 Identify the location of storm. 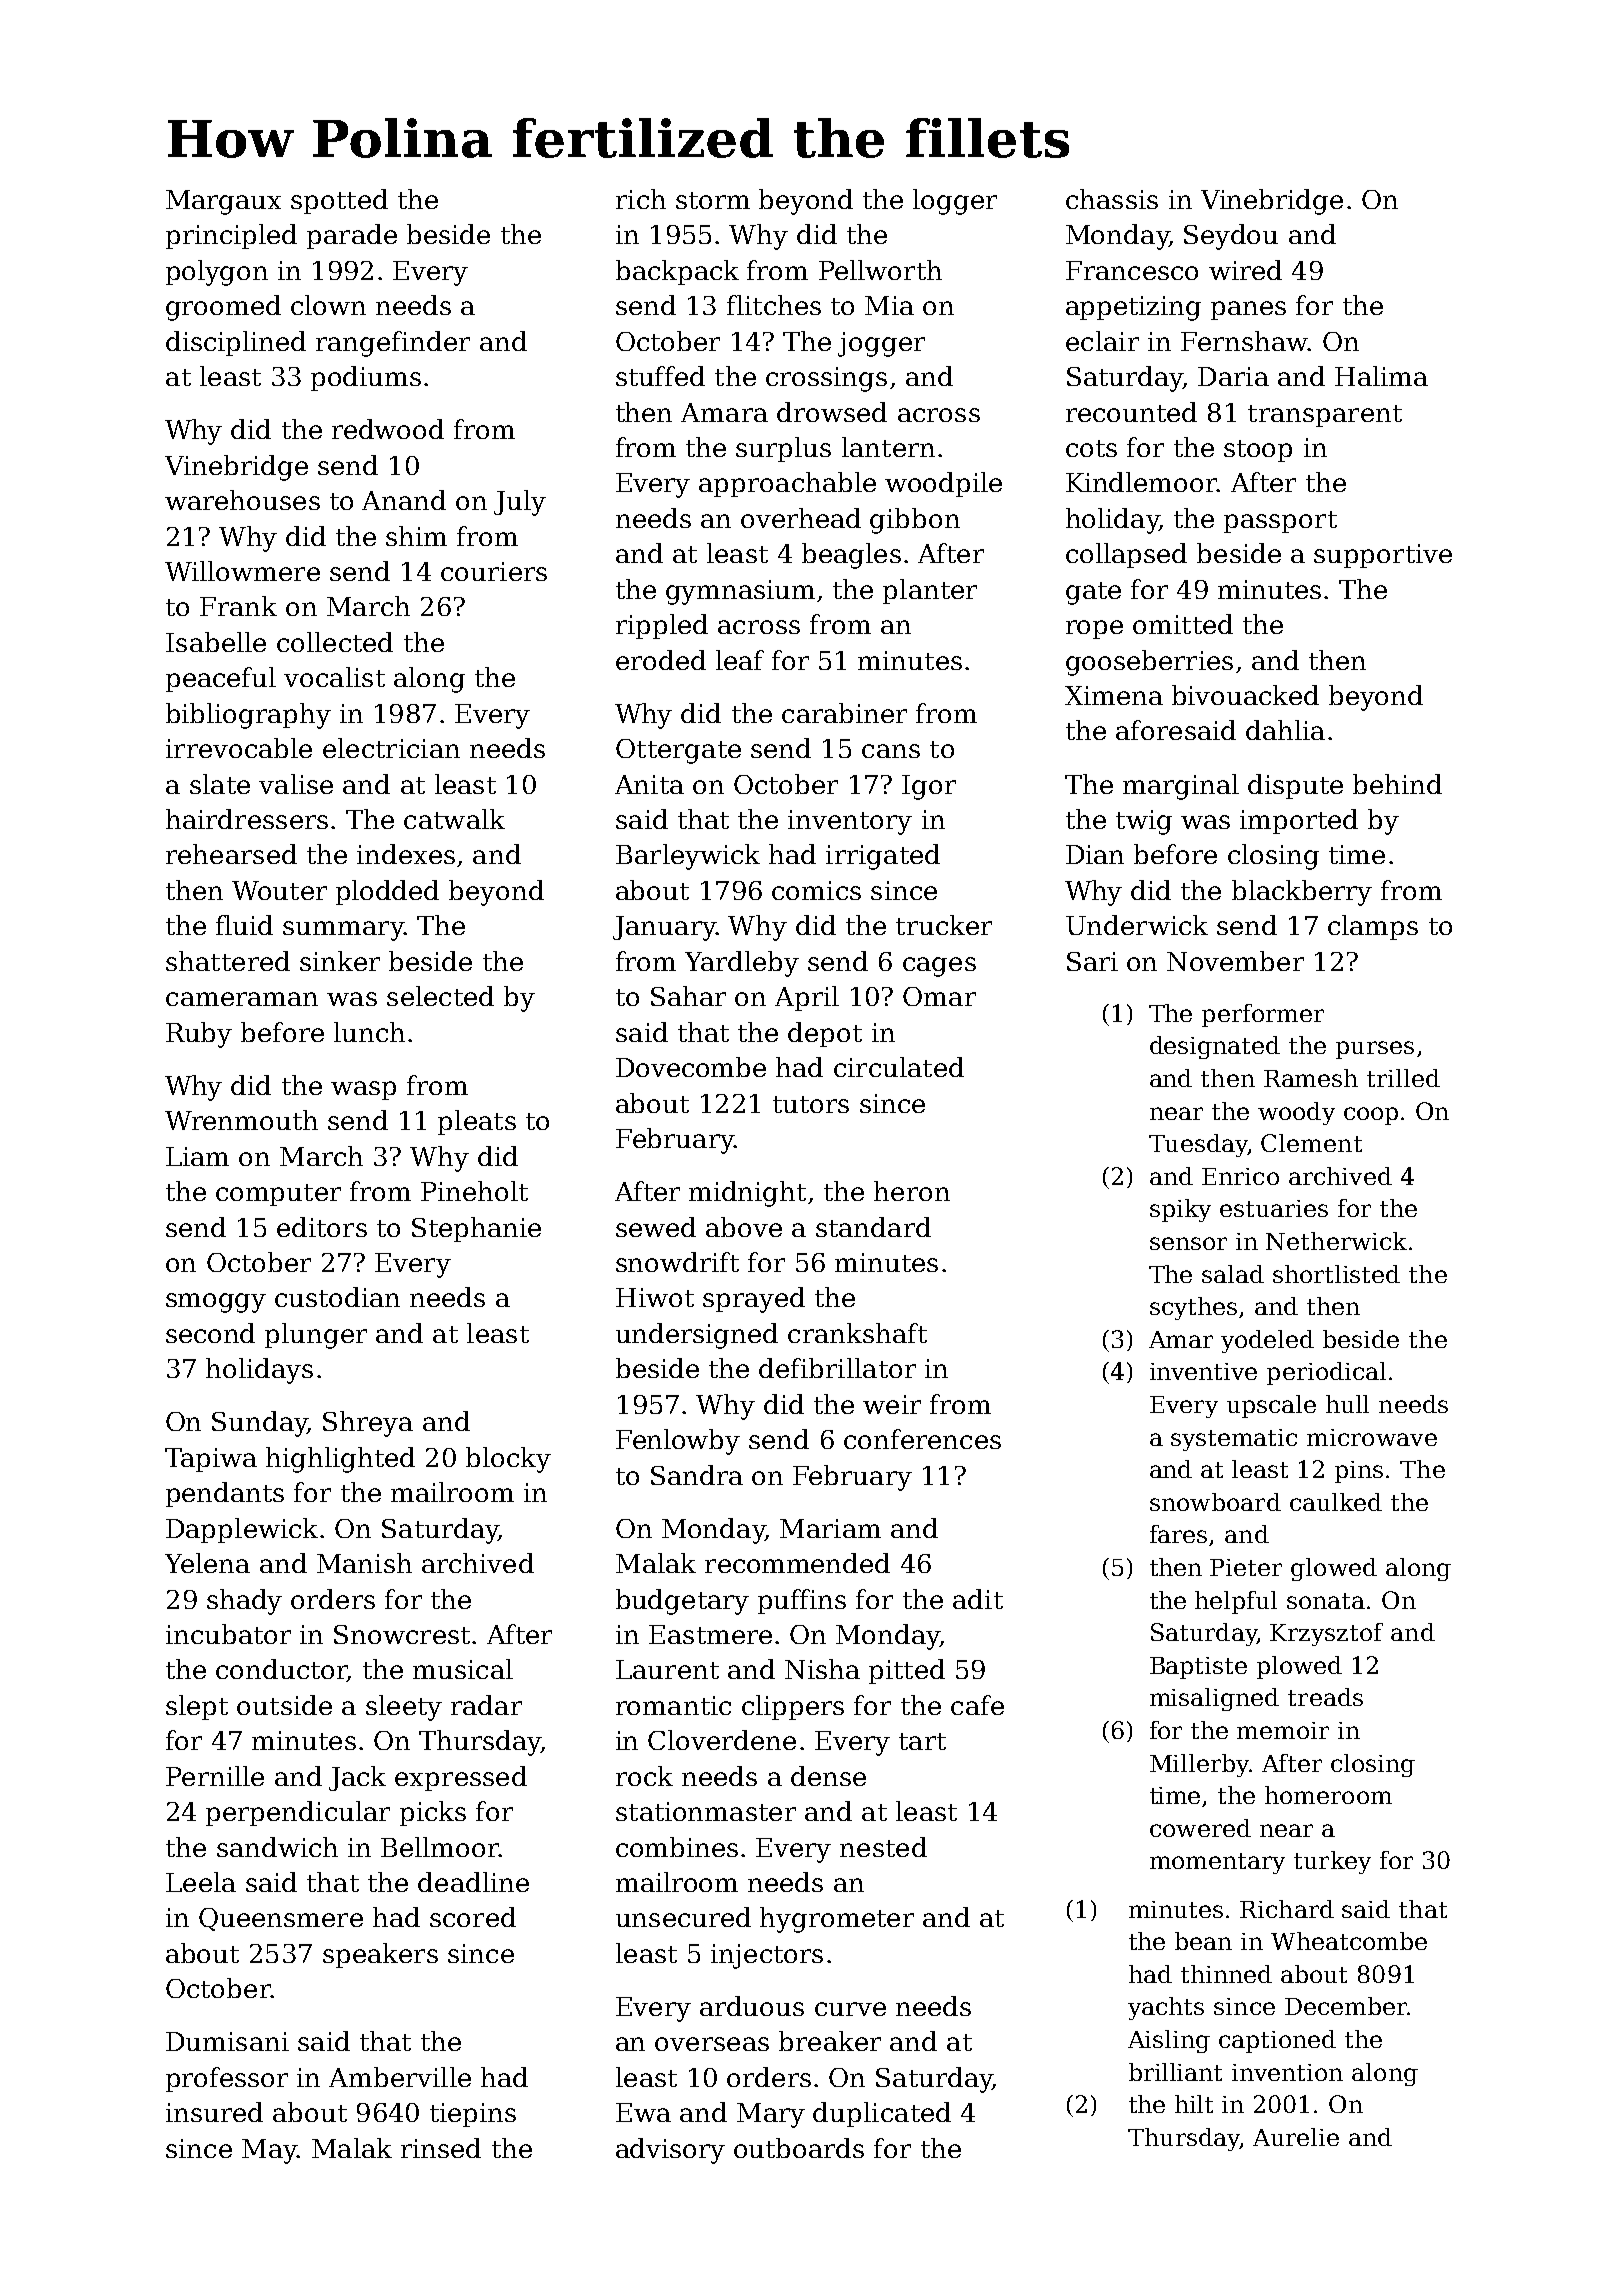
(713, 200).
